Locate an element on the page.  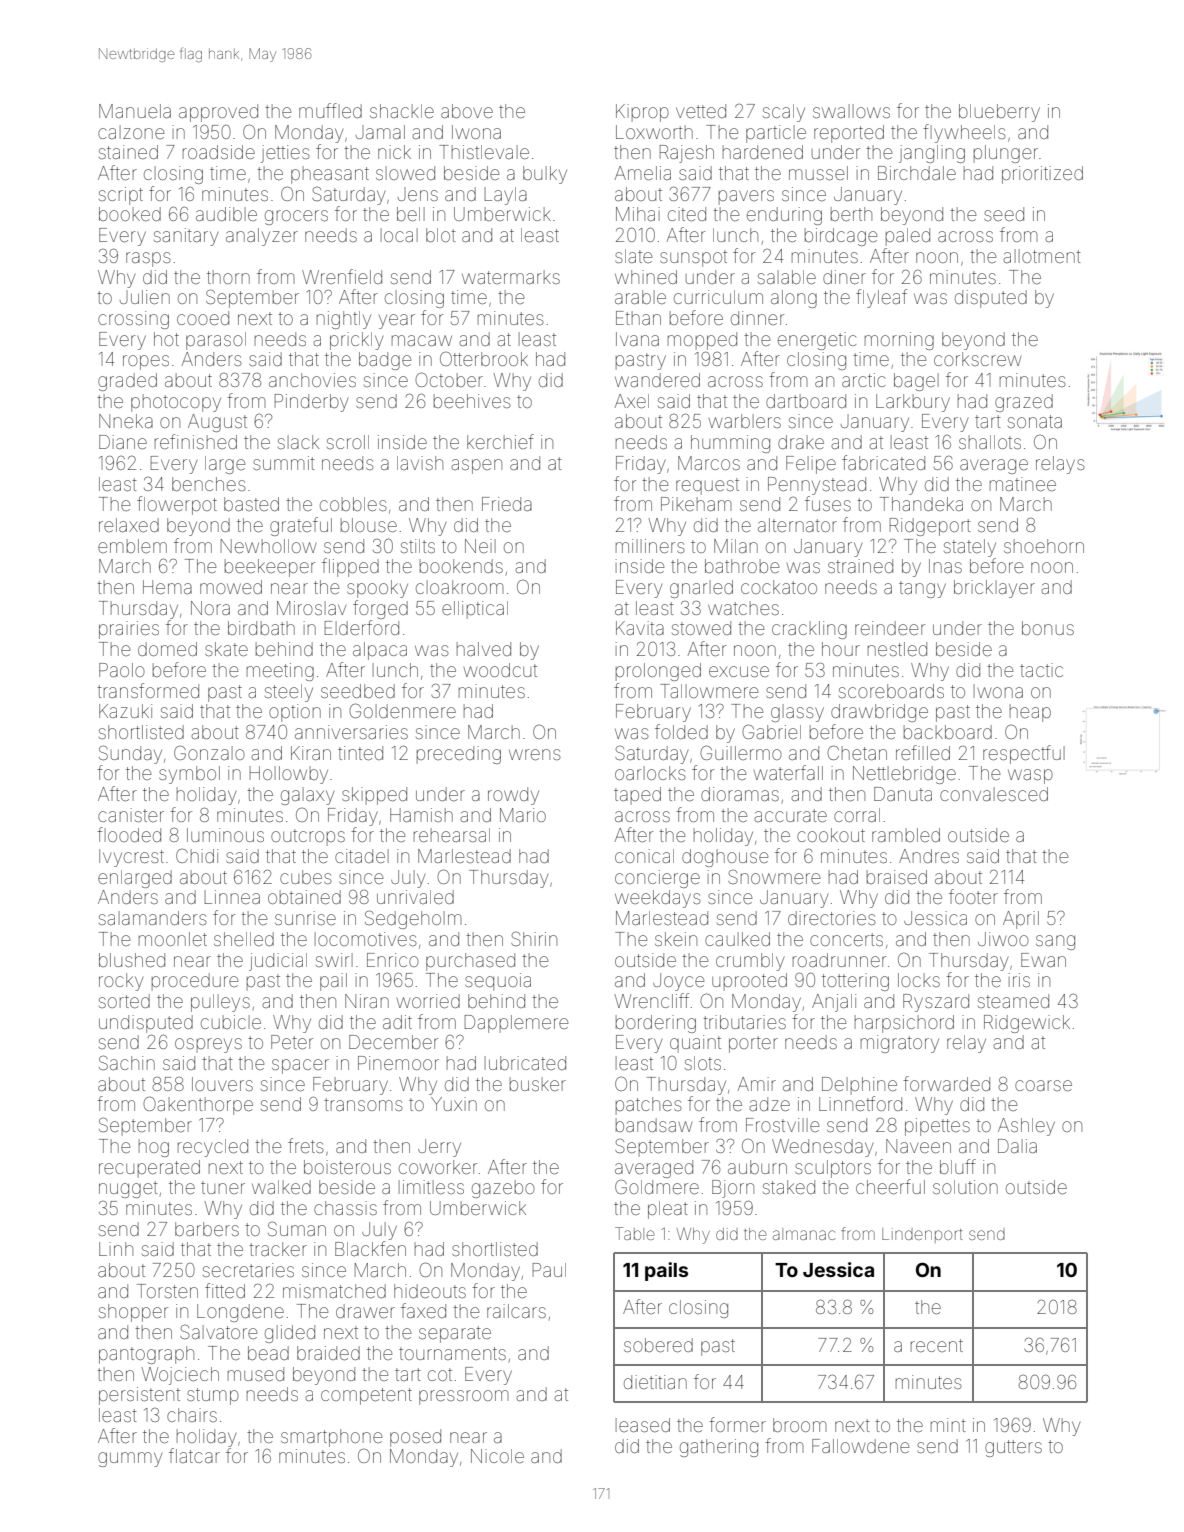
Layla is located at coordinates (506, 196).
